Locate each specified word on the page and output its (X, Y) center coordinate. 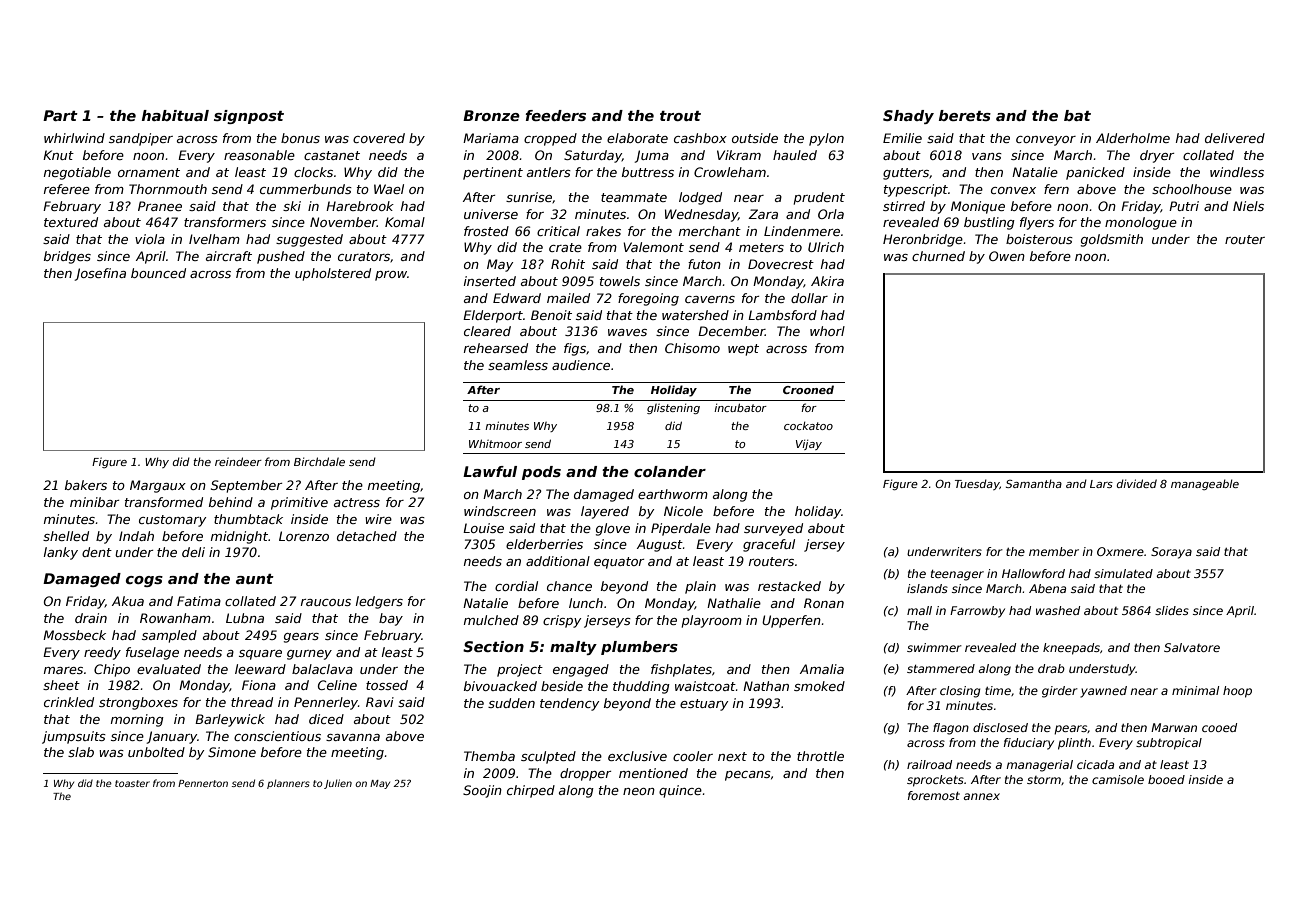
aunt (255, 579)
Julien (338, 784)
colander (670, 471)
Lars (1101, 484)
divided (1137, 483)
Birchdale (319, 461)
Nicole (683, 511)
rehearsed (496, 348)
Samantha (1034, 483)
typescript (916, 190)
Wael (389, 189)
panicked (1095, 173)
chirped (531, 791)
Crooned (808, 389)
